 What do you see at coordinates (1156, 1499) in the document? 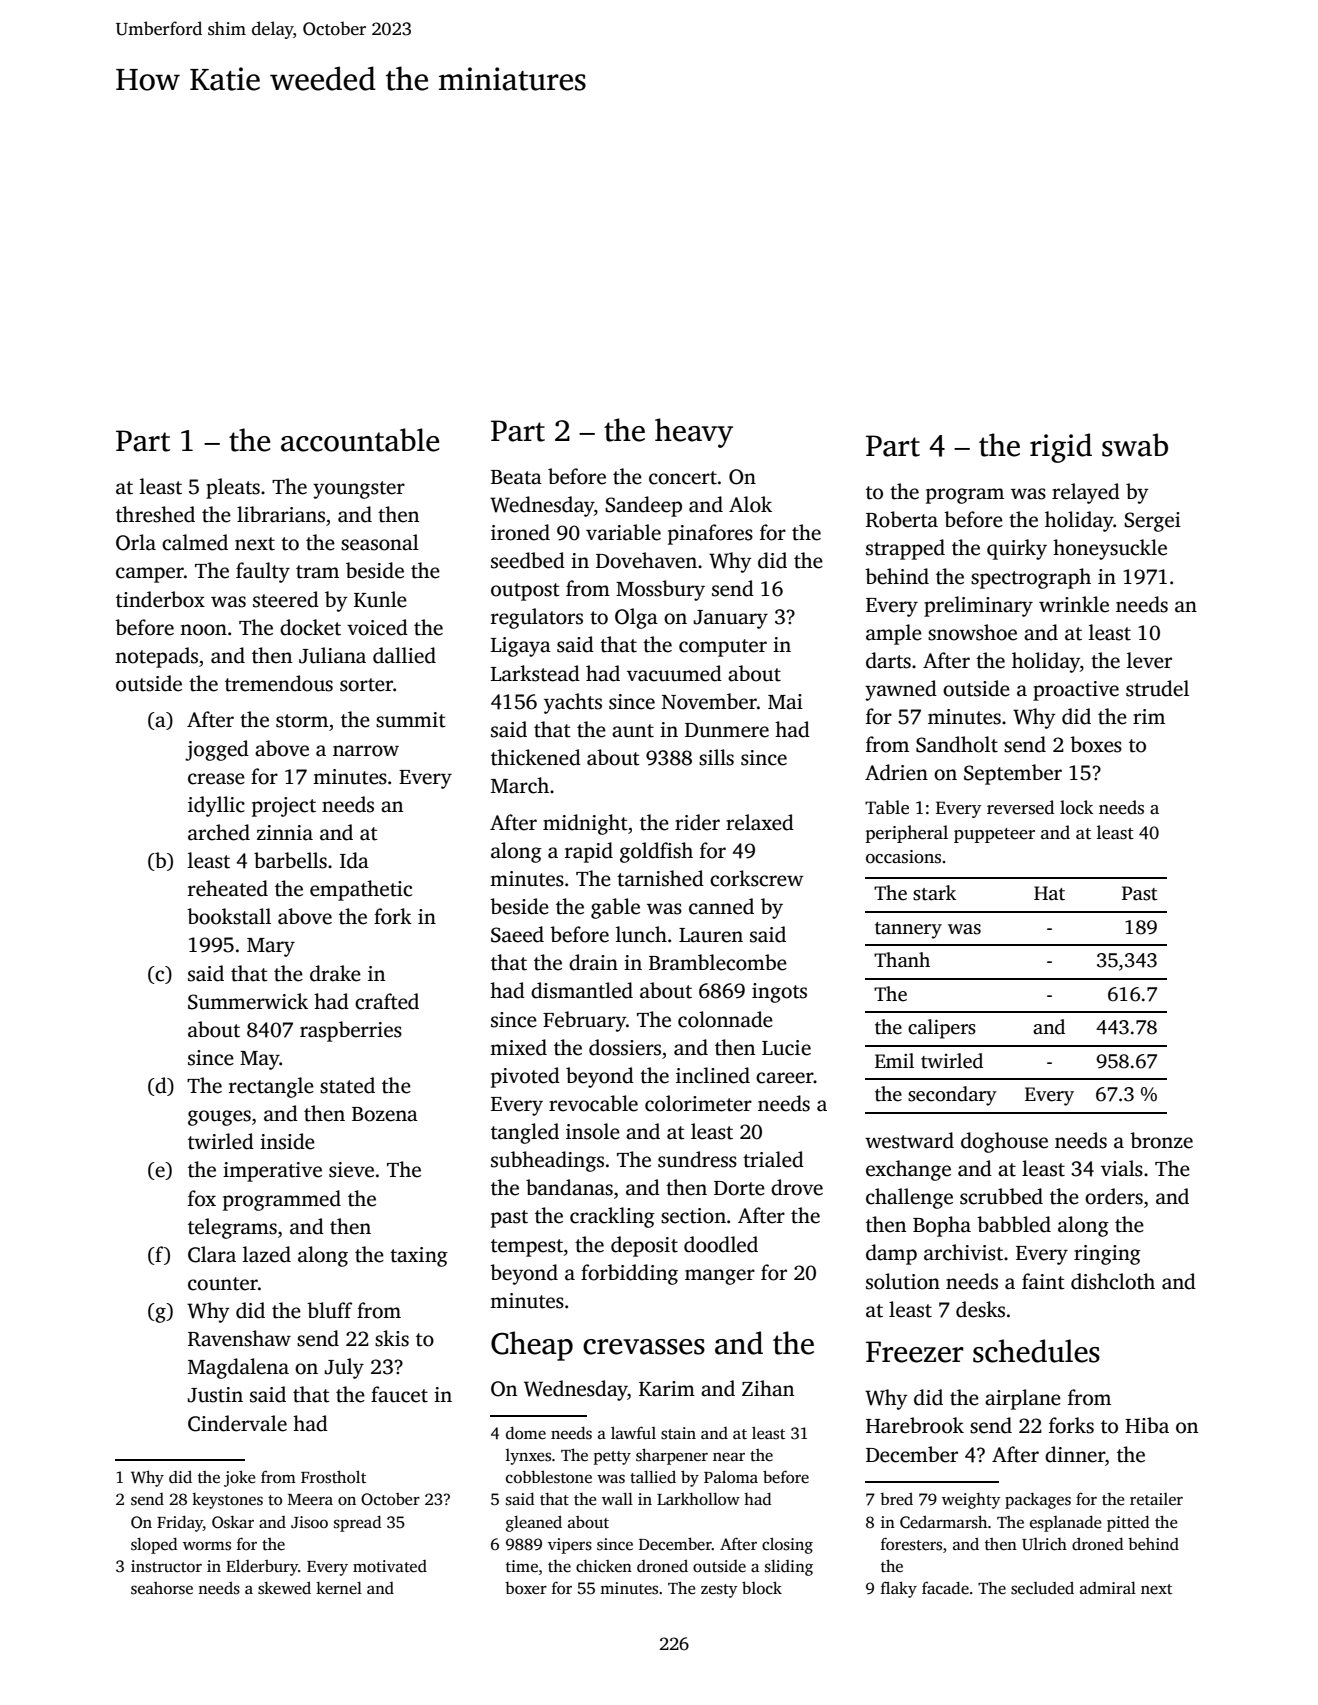
I see `retailer` at bounding box center [1156, 1499].
